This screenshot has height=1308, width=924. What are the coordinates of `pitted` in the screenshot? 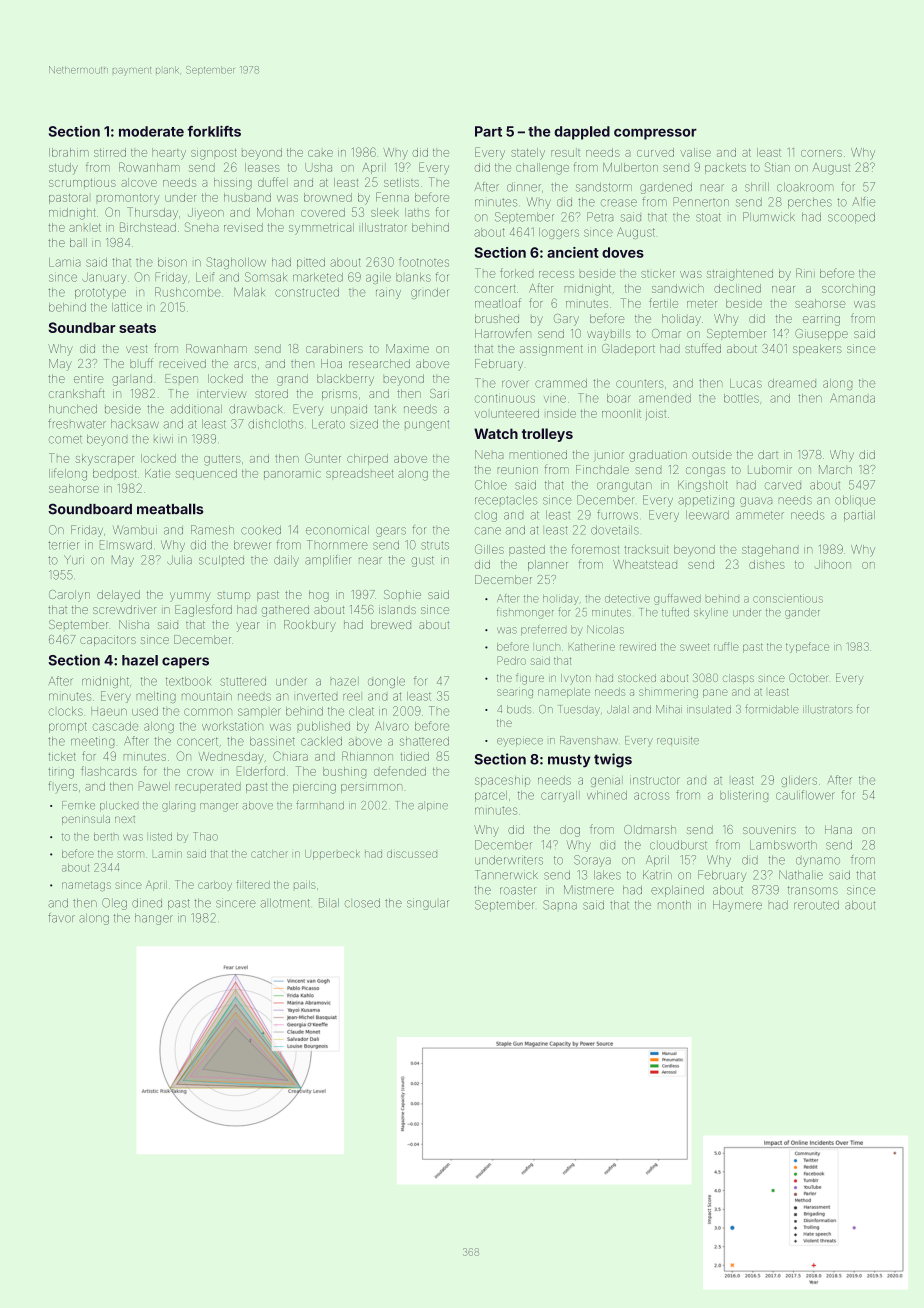 It's located at (311, 263).
